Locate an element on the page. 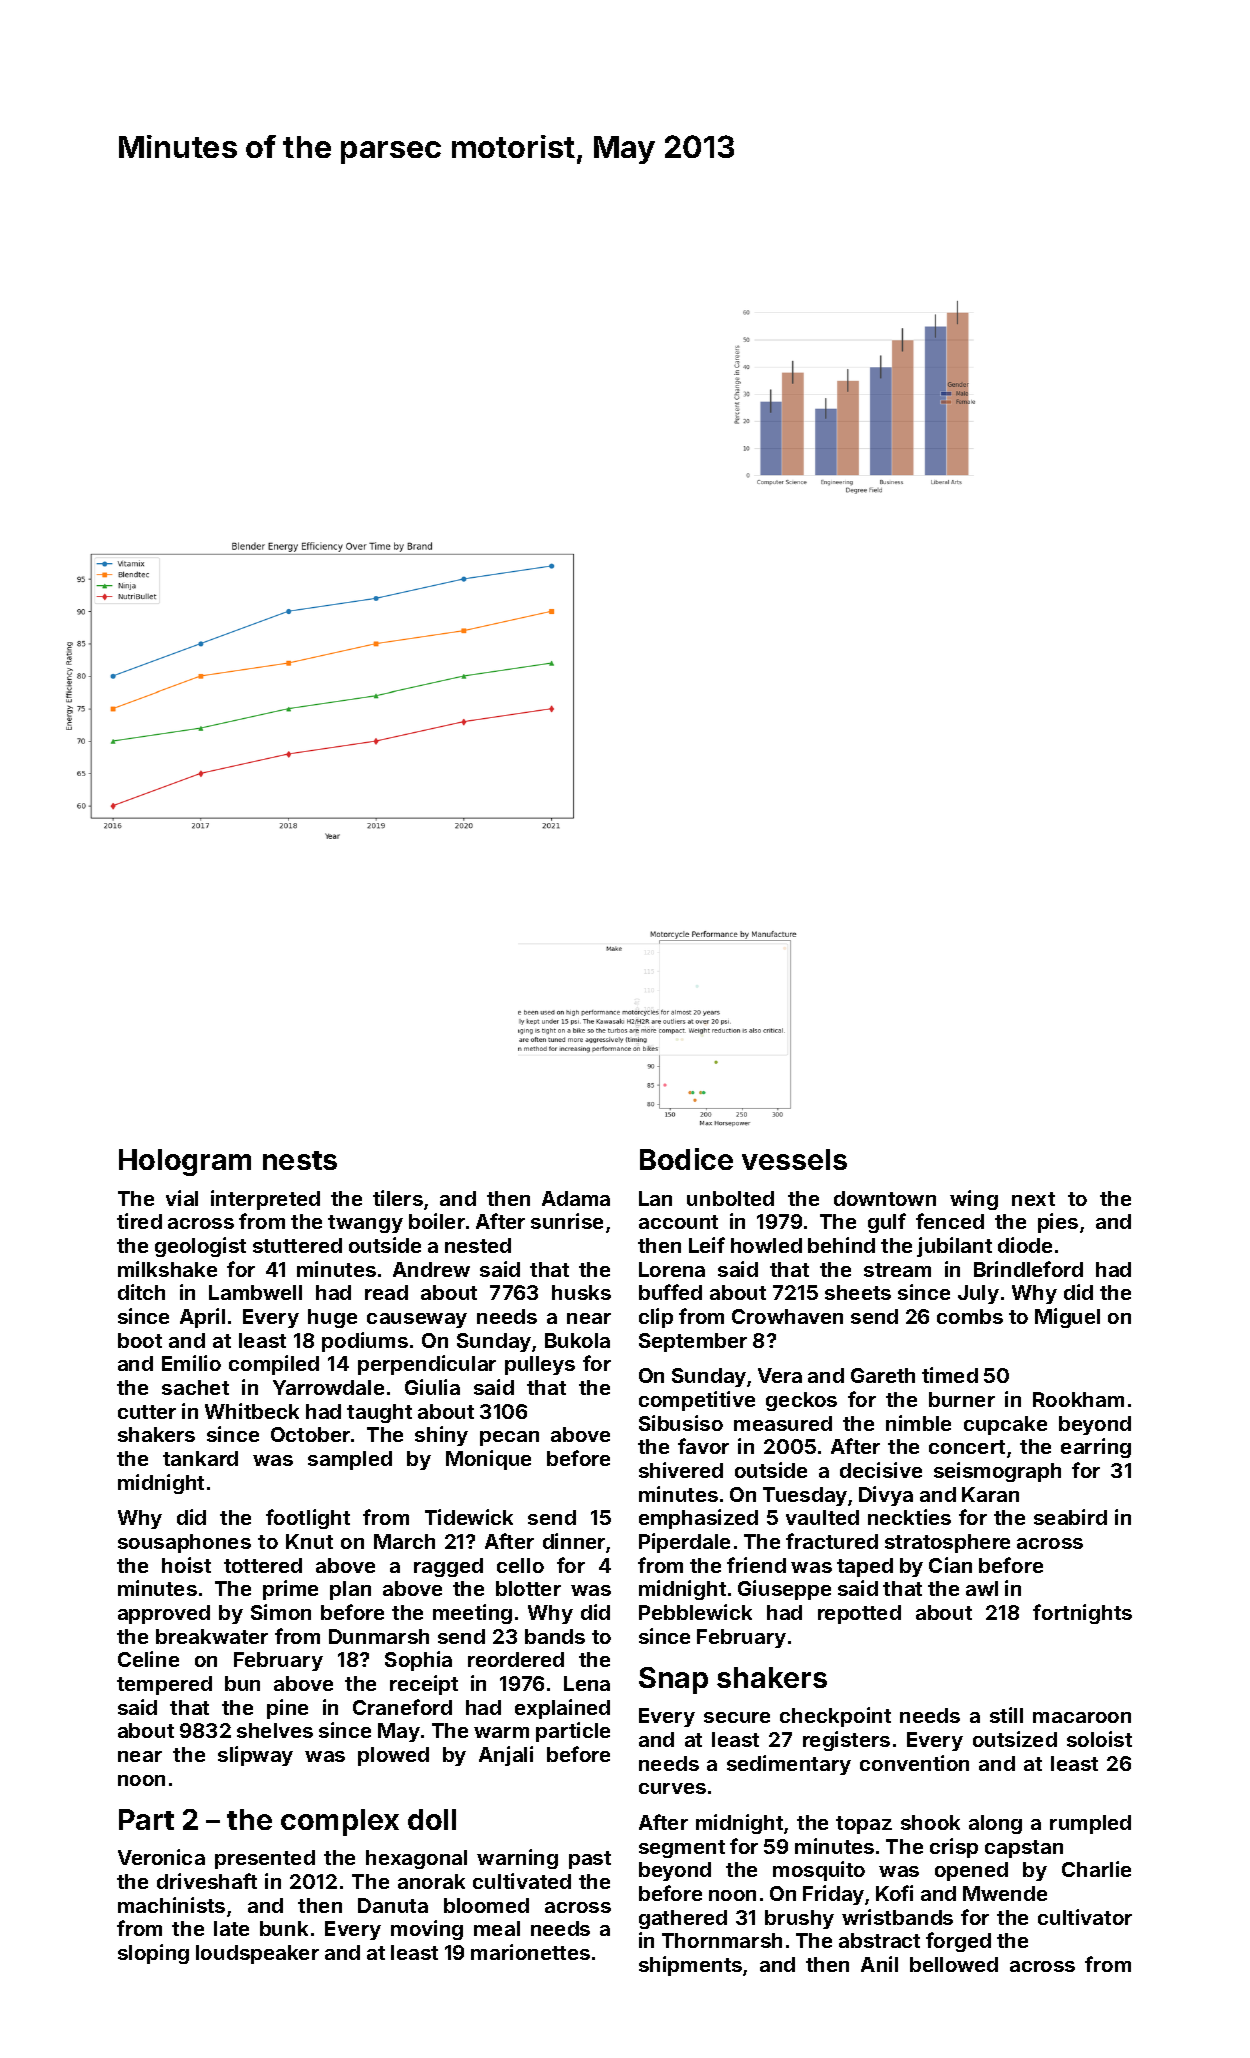 The width and height of the page is (1250, 2058). pecan is located at coordinates (509, 1438).
